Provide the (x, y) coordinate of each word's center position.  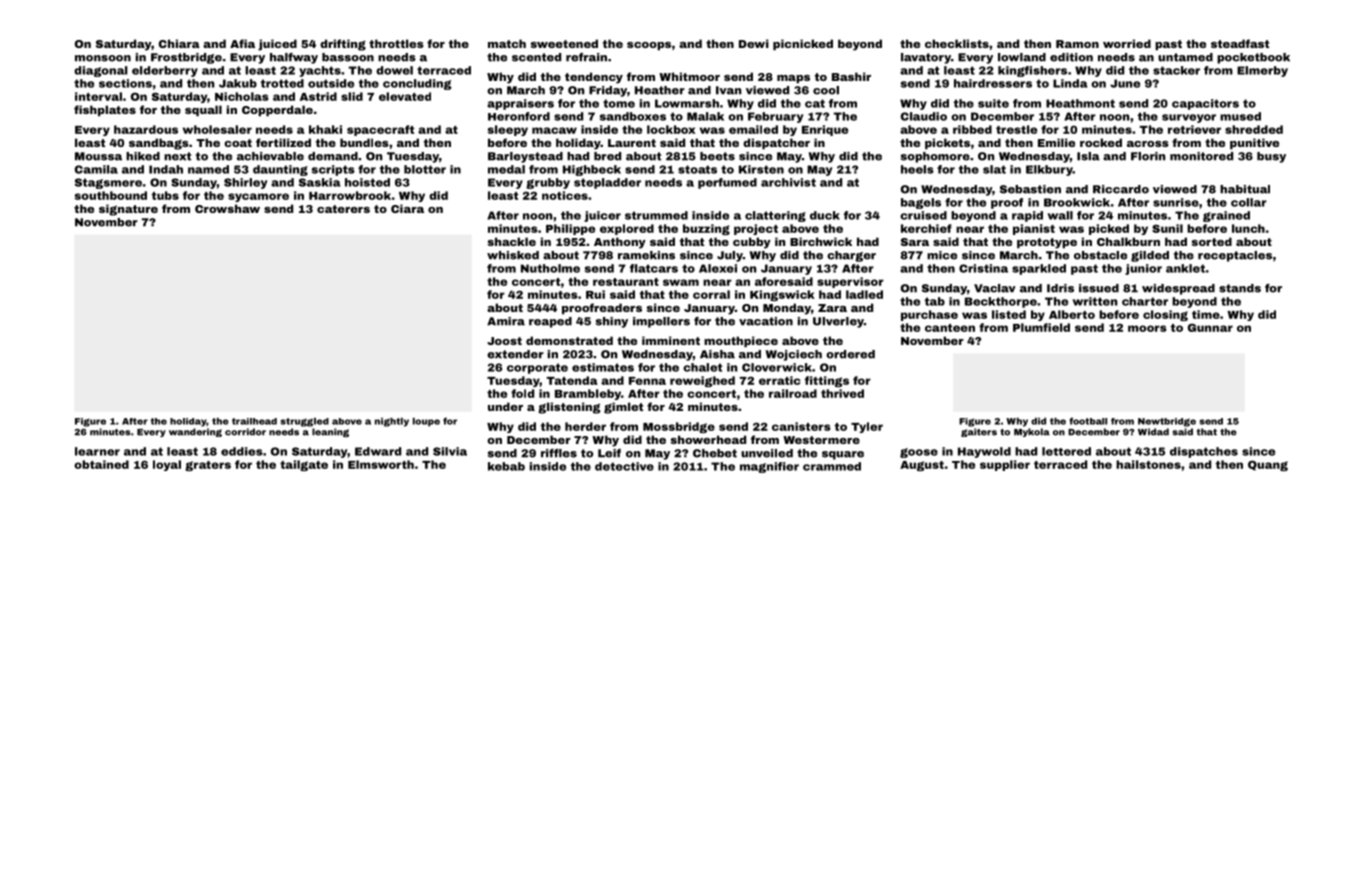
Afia (242, 43)
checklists (957, 43)
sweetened (564, 43)
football (1088, 421)
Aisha (717, 354)
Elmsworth (381, 464)
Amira (506, 321)
